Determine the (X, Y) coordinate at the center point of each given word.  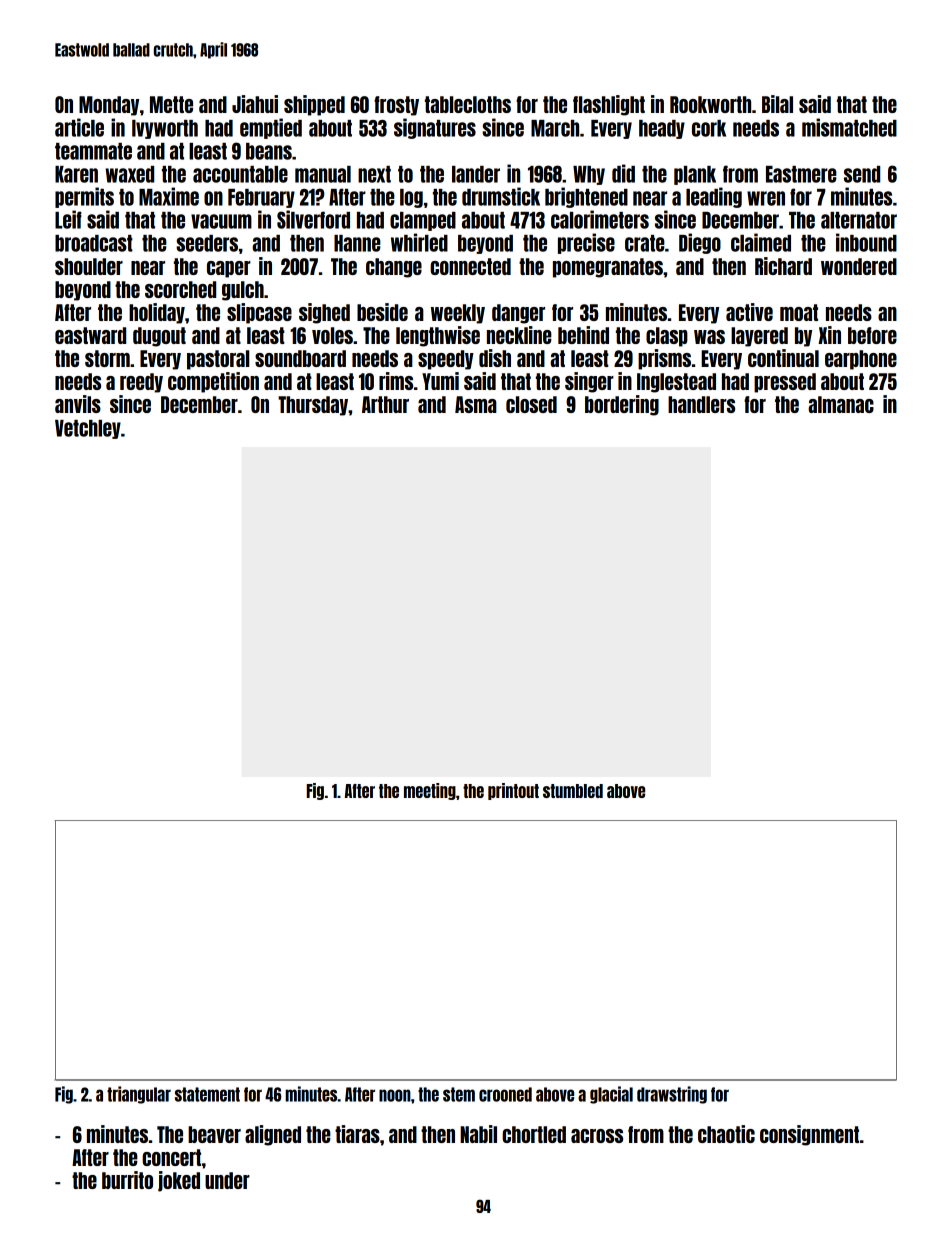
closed (531, 404)
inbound (866, 242)
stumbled (573, 791)
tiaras (357, 1134)
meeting (430, 791)
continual (783, 358)
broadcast (94, 243)
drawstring (672, 1095)
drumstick (501, 196)
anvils (78, 404)
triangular (139, 1095)
